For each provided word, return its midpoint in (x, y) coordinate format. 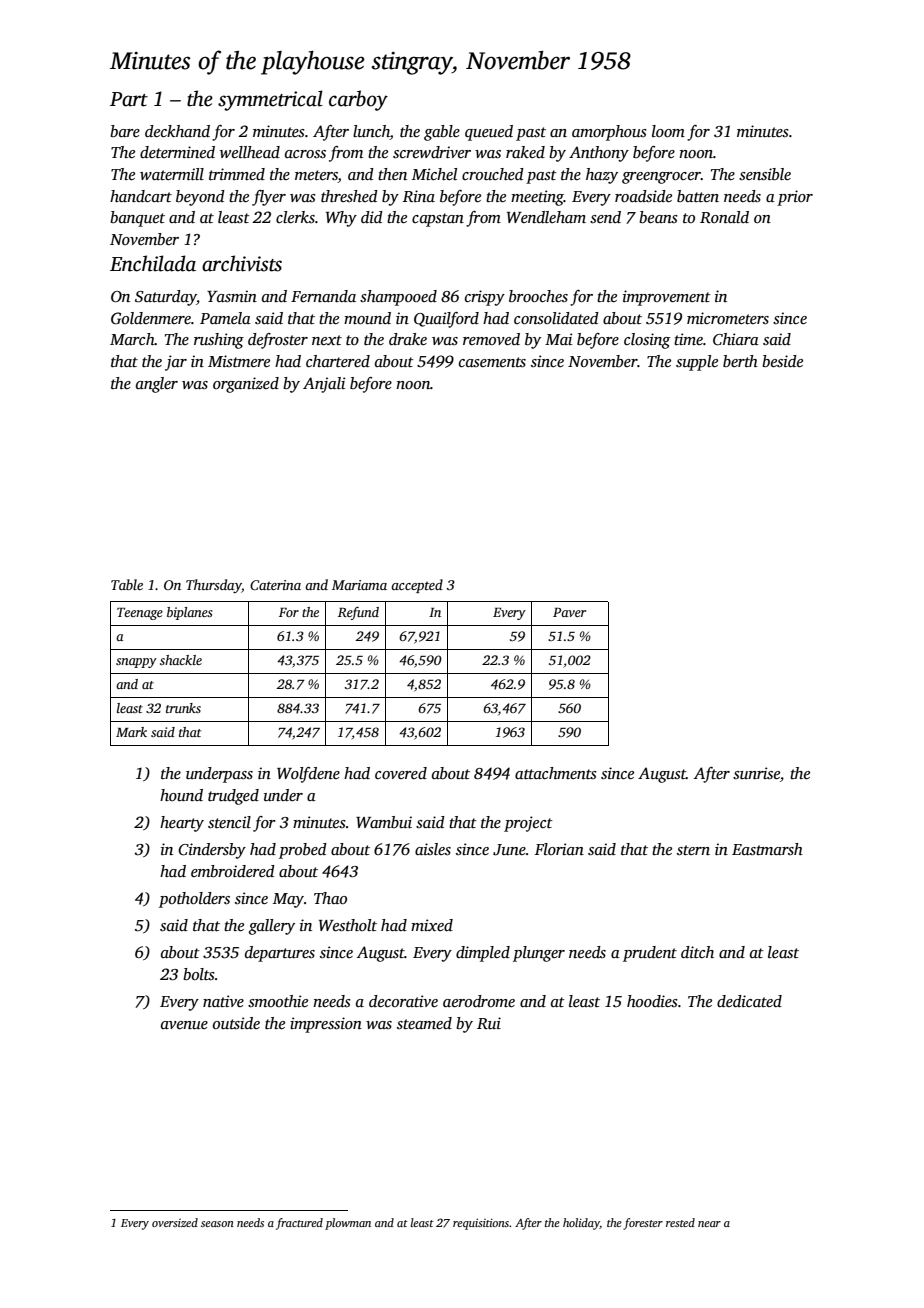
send (605, 217)
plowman (348, 1224)
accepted (417, 586)
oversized (175, 1222)
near (709, 1224)
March (132, 339)
